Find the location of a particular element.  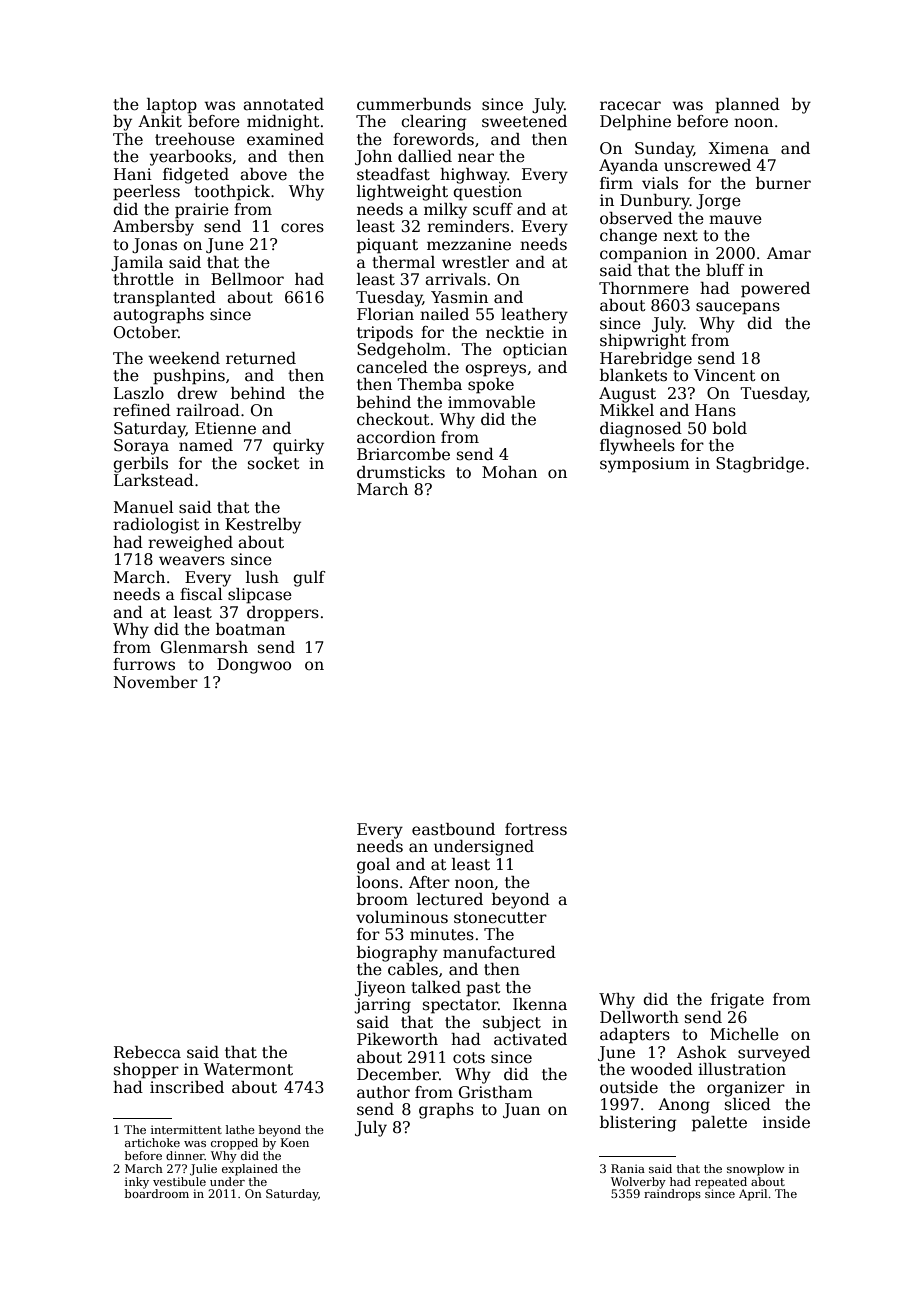

weavers is located at coordinates (192, 561).
